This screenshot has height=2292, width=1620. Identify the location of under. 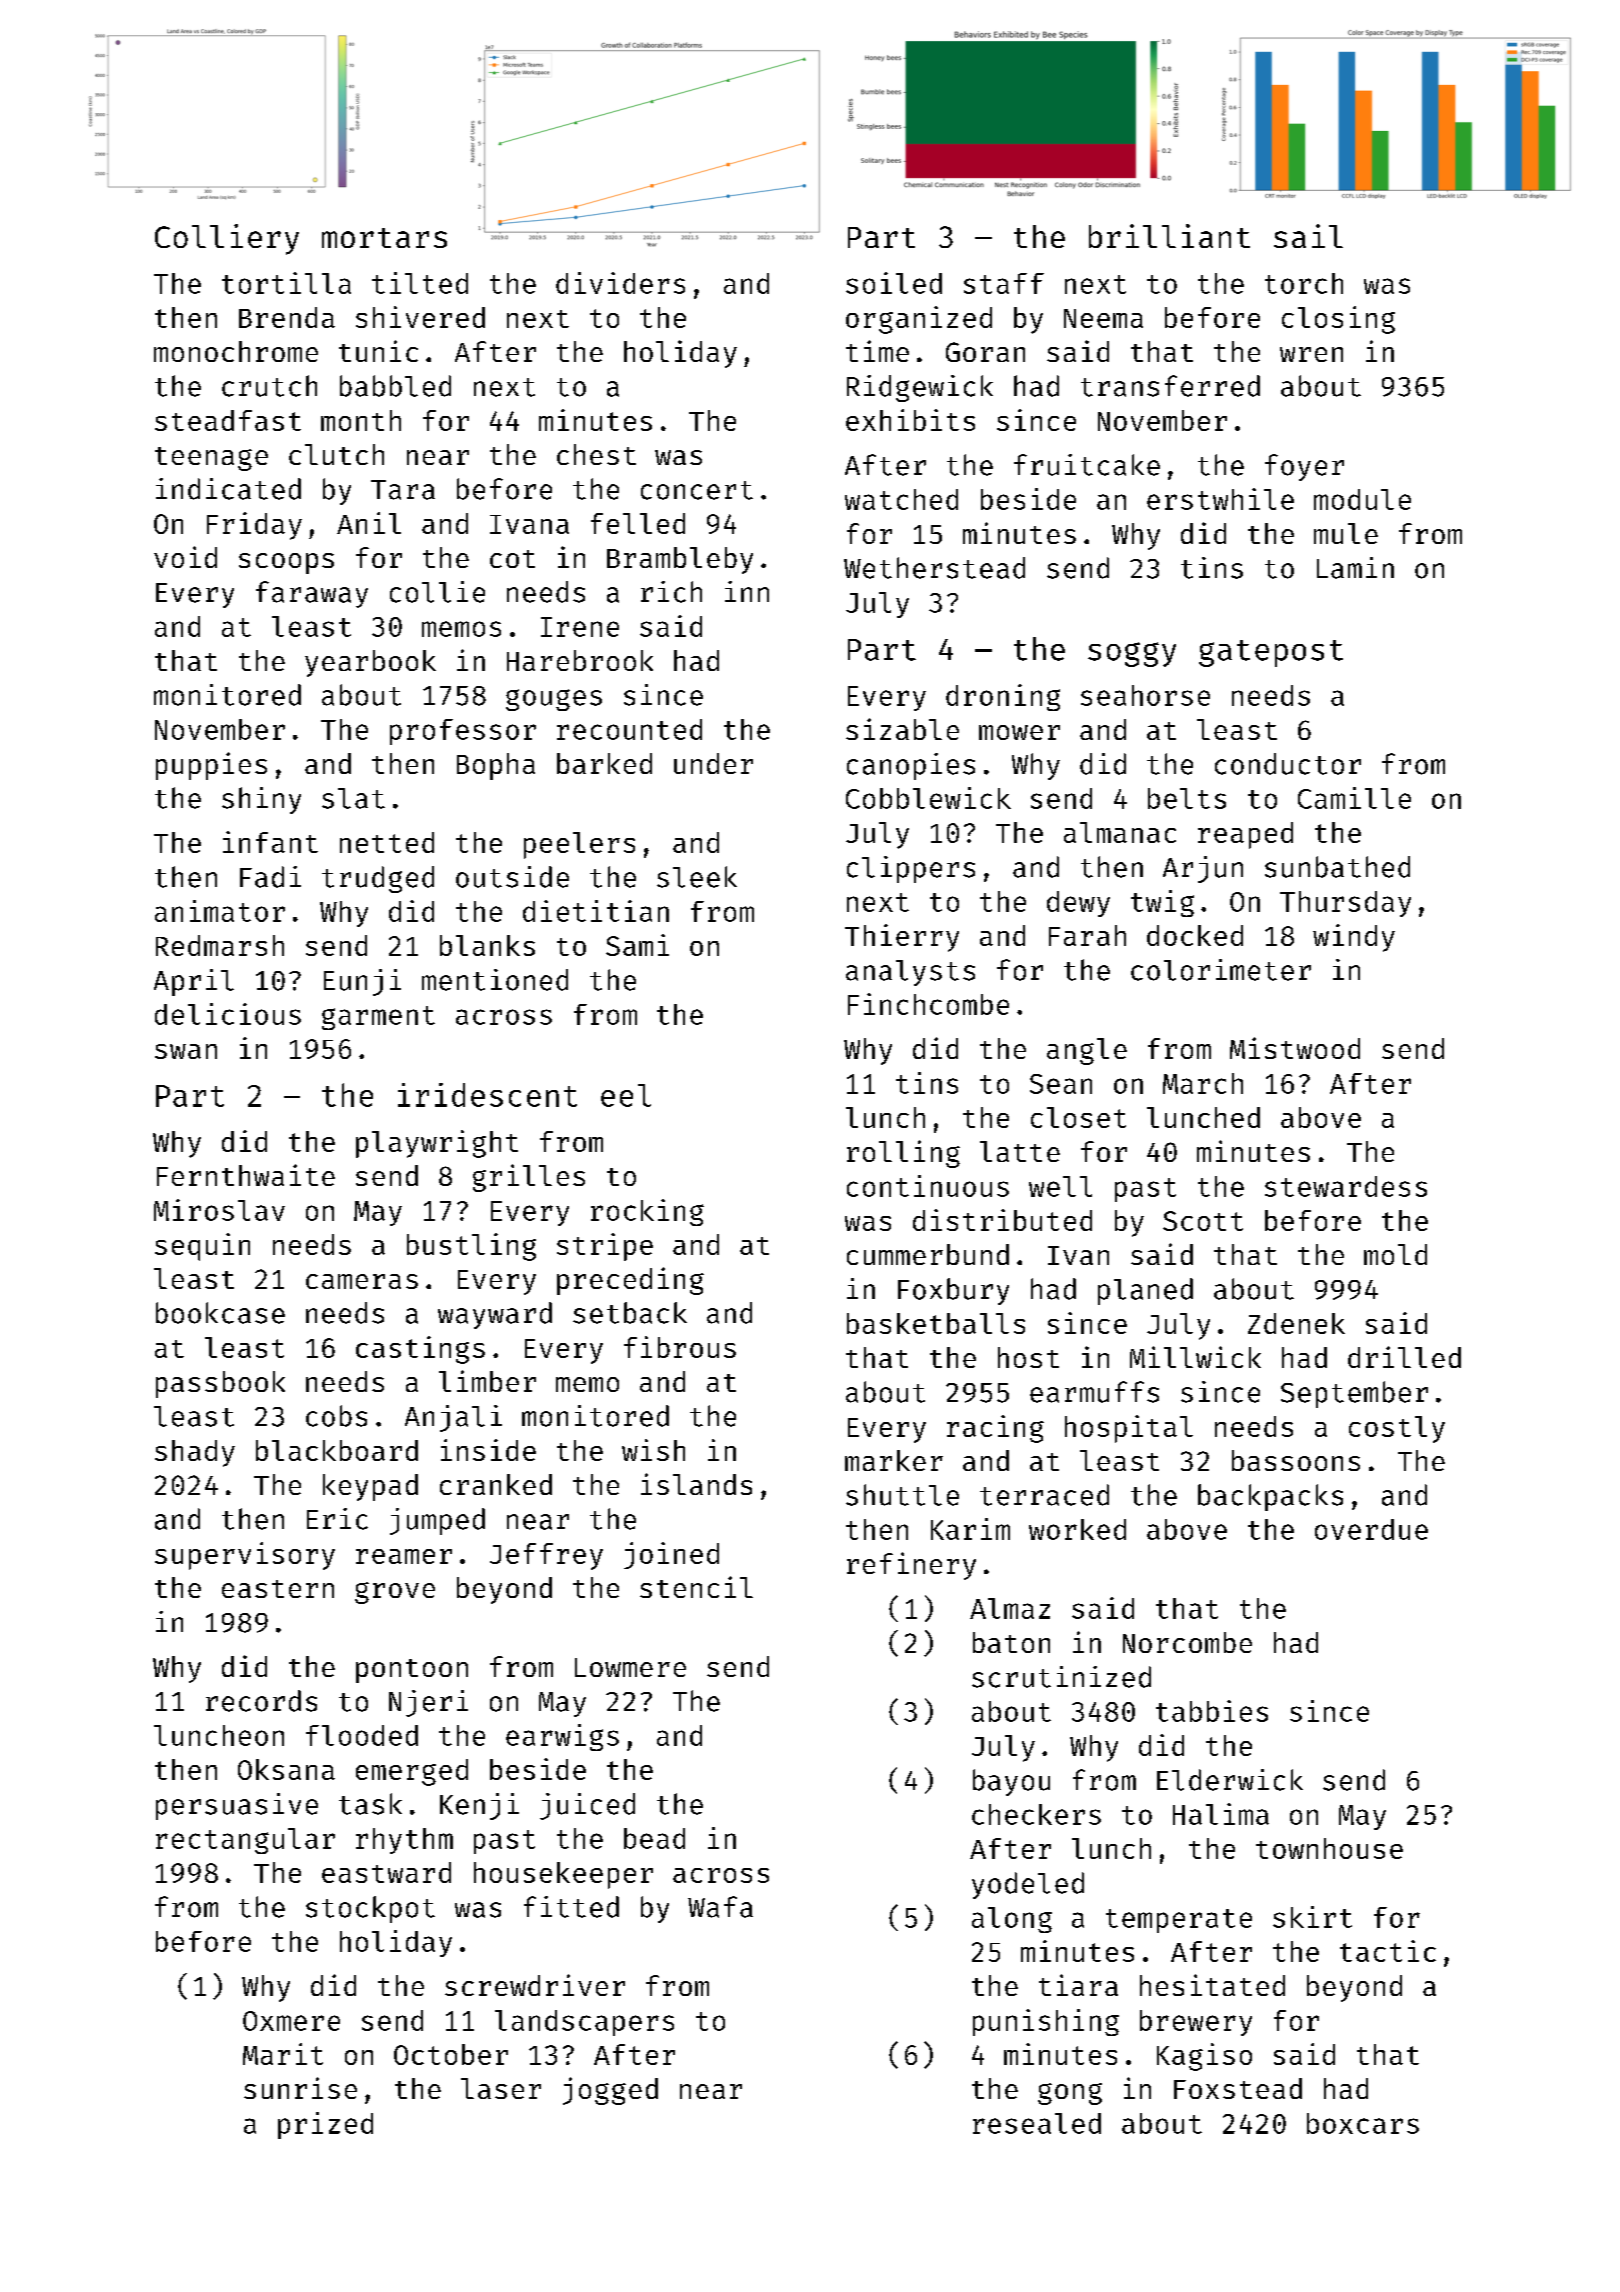
(713, 763).
